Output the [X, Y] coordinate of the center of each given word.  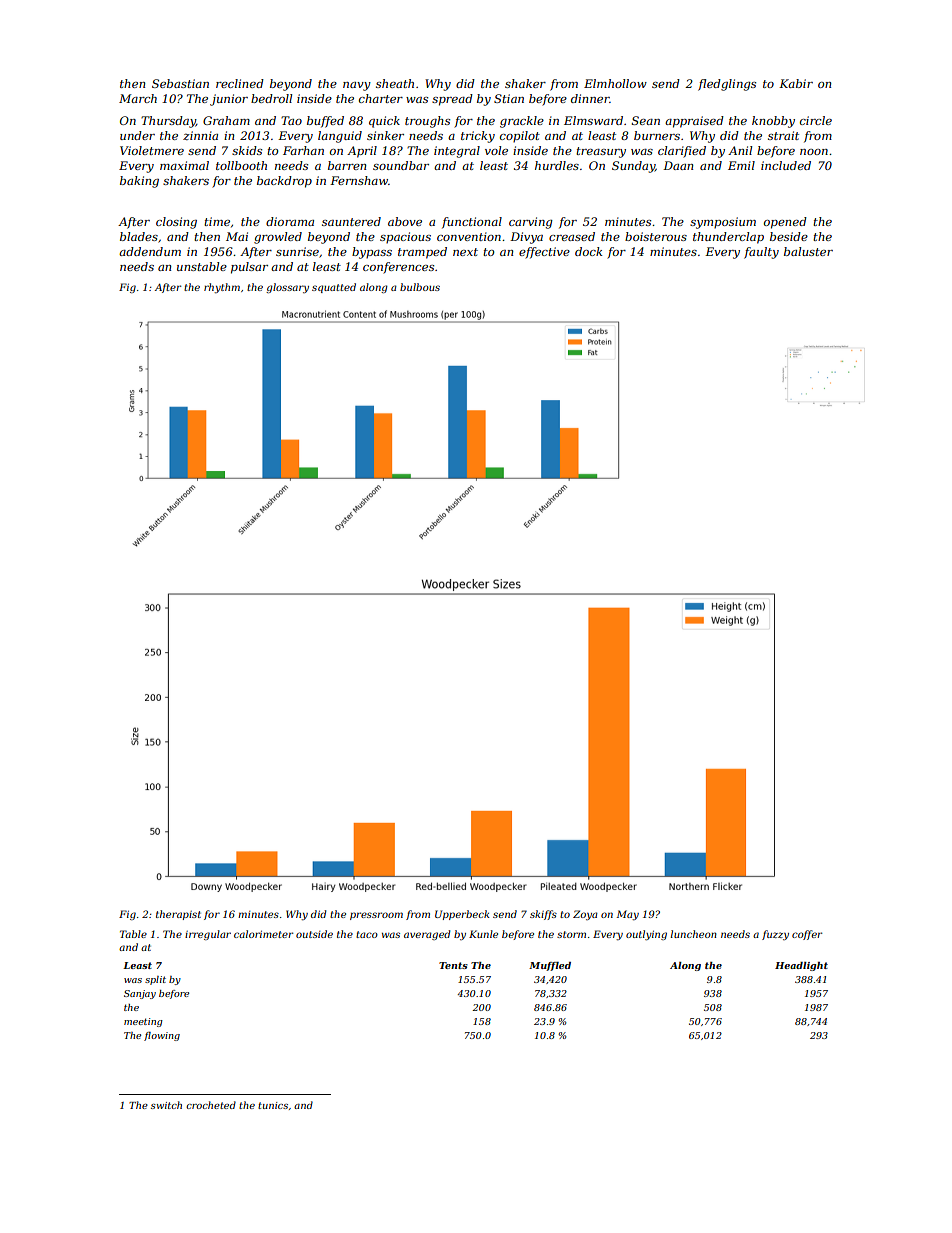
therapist [178, 915]
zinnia [200, 135]
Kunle [483, 934]
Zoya [585, 915]
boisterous [656, 236]
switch [166, 1105]
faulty [761, 253]
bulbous [420, 287]
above [405, 221]
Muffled [550, 966]
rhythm [222, 288]
